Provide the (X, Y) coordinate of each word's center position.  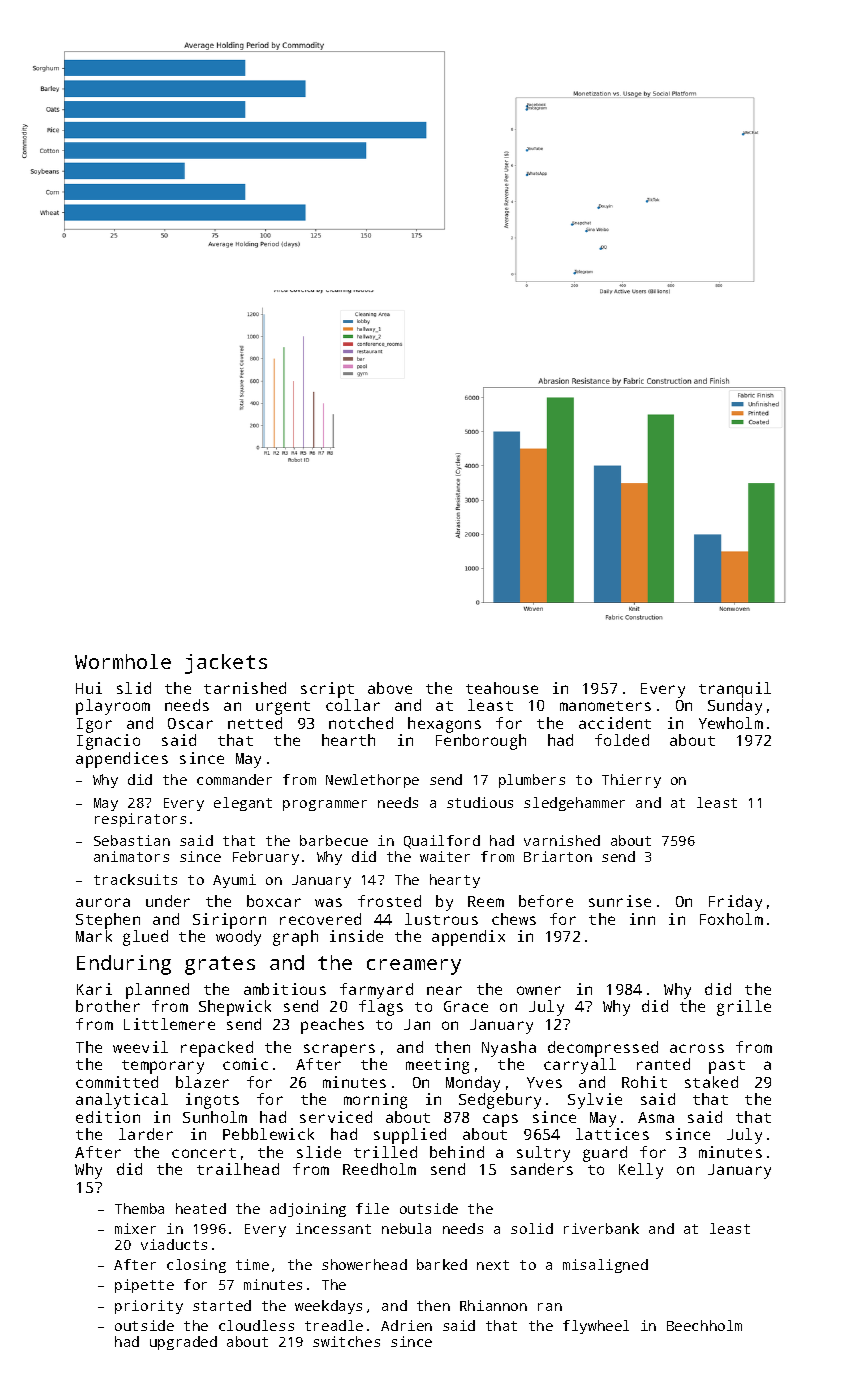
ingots (212, 1101)
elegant (243, 804)
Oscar (190, 723)
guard (605, 1154)
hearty (455, 881)
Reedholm (379, 1169)
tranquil (735, 690)
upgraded (183, 1343)
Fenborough (481, 742)
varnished (562, 840)
